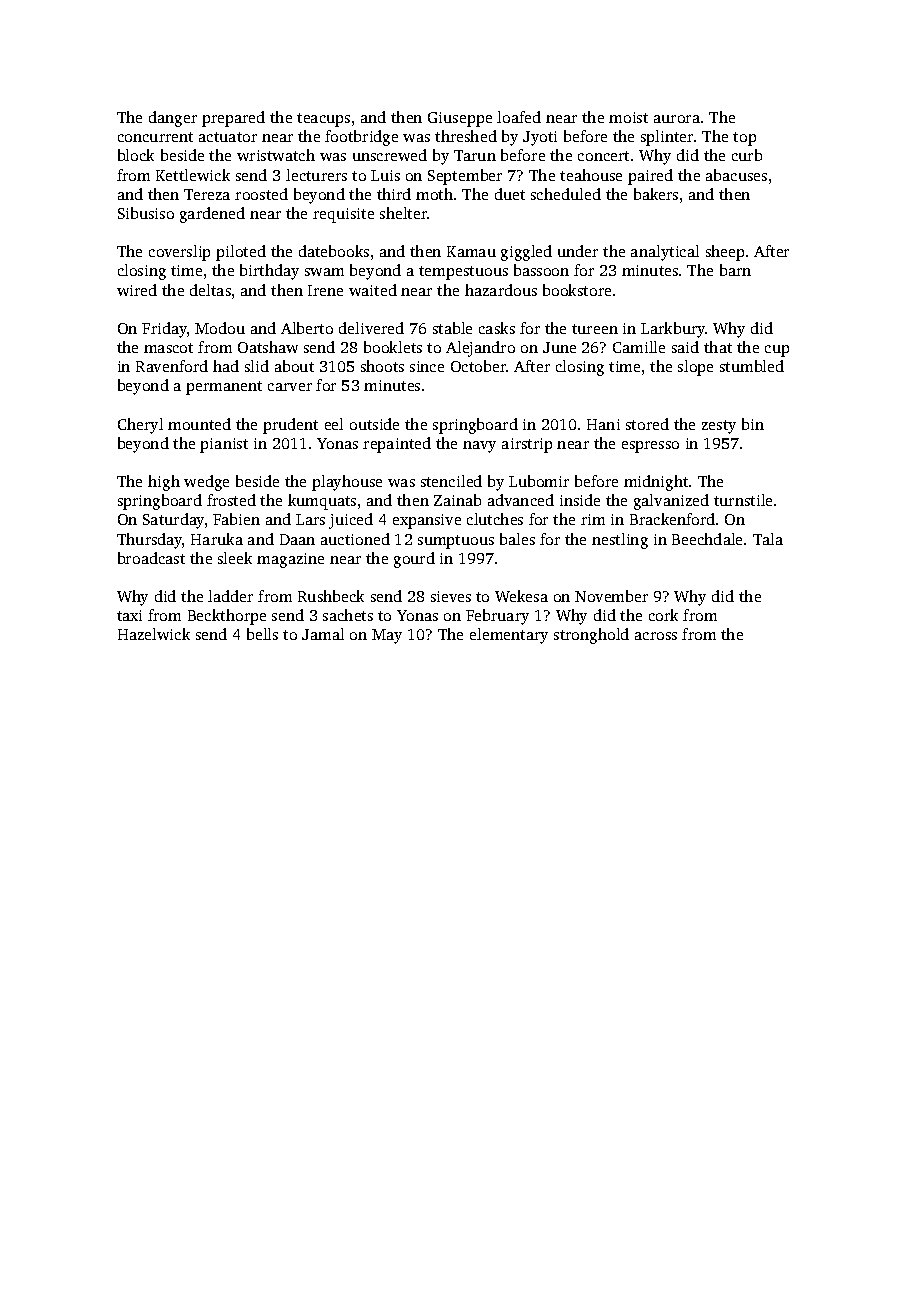 The width and height of the document is (908, 1316). What do you see at coordinates (744, 139) in the document?
I see `top` at bounding box center [744, 139].
